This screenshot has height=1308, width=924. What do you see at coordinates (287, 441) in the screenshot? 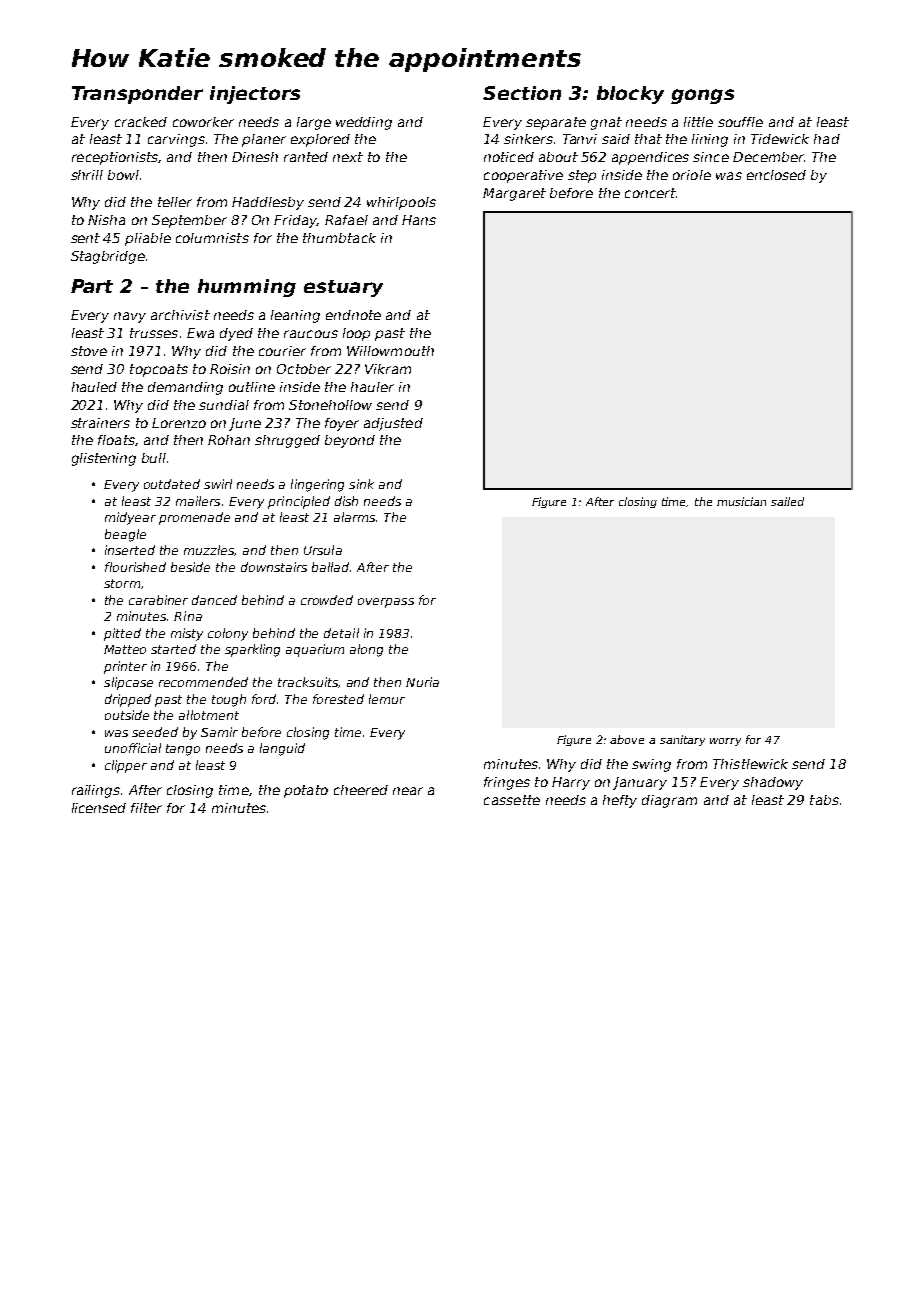
I see `shrugged` at bounding box center [287, 441].
